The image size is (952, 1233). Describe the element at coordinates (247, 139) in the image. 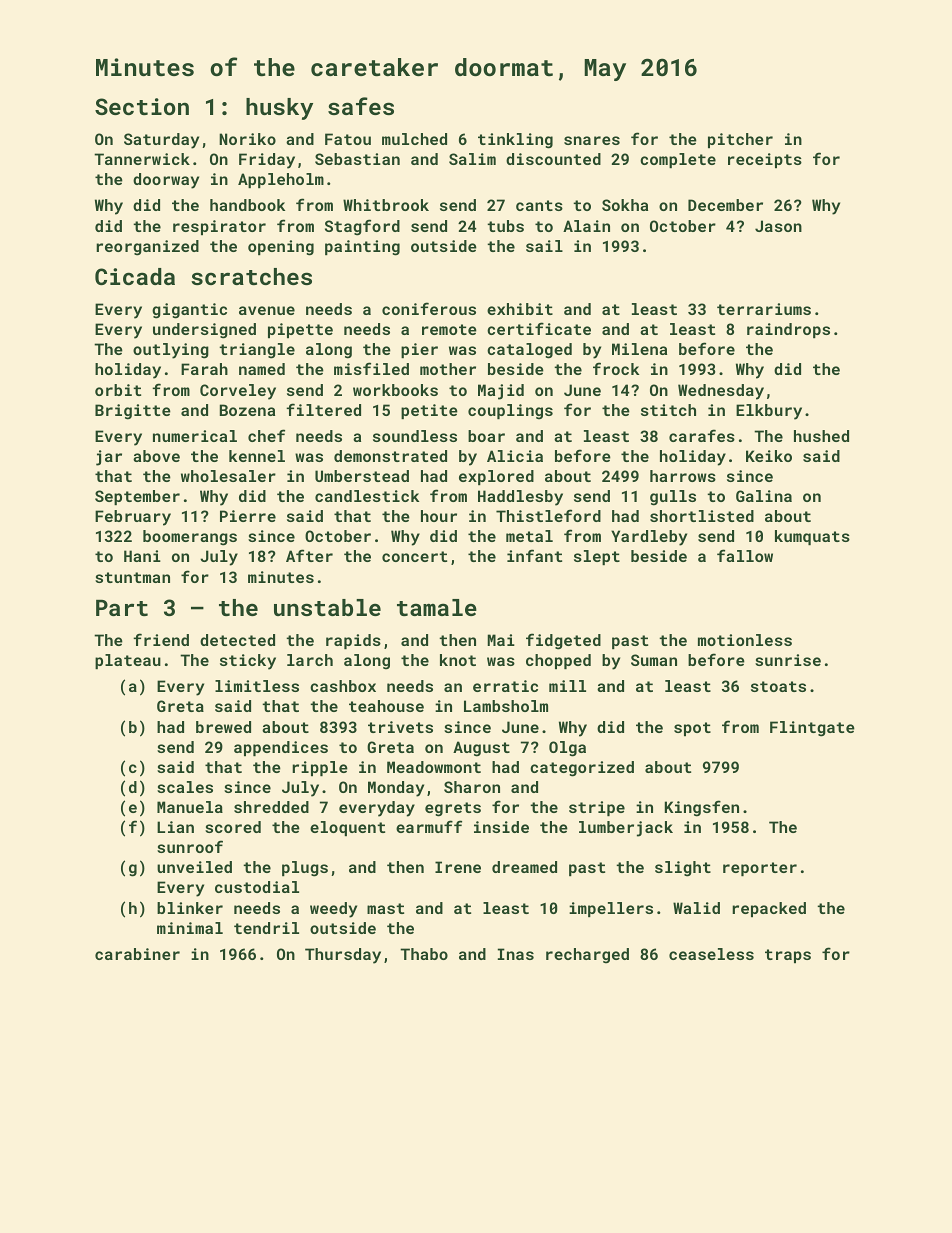

I see `Noriko` at that location.
